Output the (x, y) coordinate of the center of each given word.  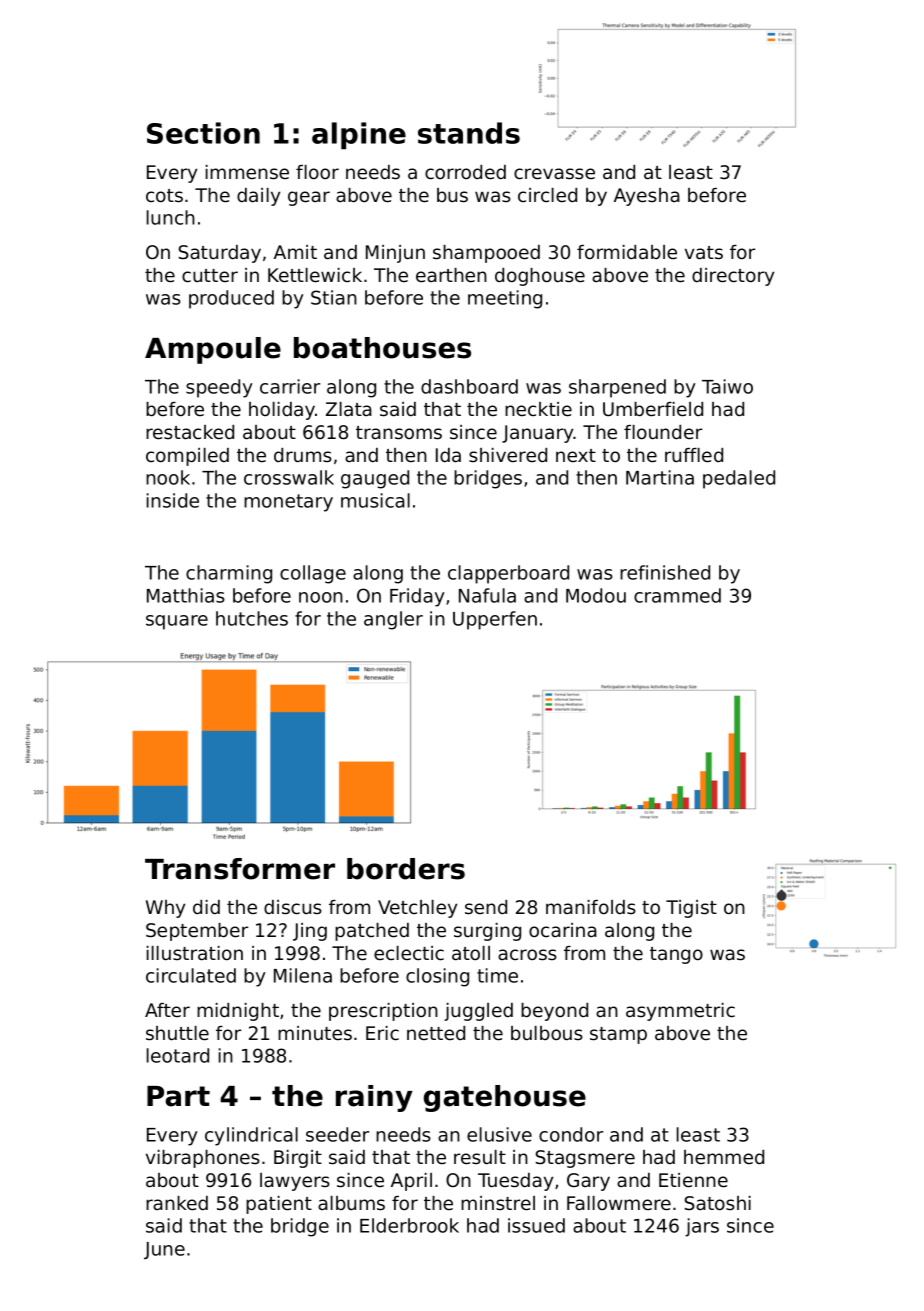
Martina (660, 477)
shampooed (486, 254)
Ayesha (647, 197)
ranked (177, 1203)
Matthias (186, 595)
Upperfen (495, 620)
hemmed (724, 1157)
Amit (295, 252)
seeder (337, 1134)
